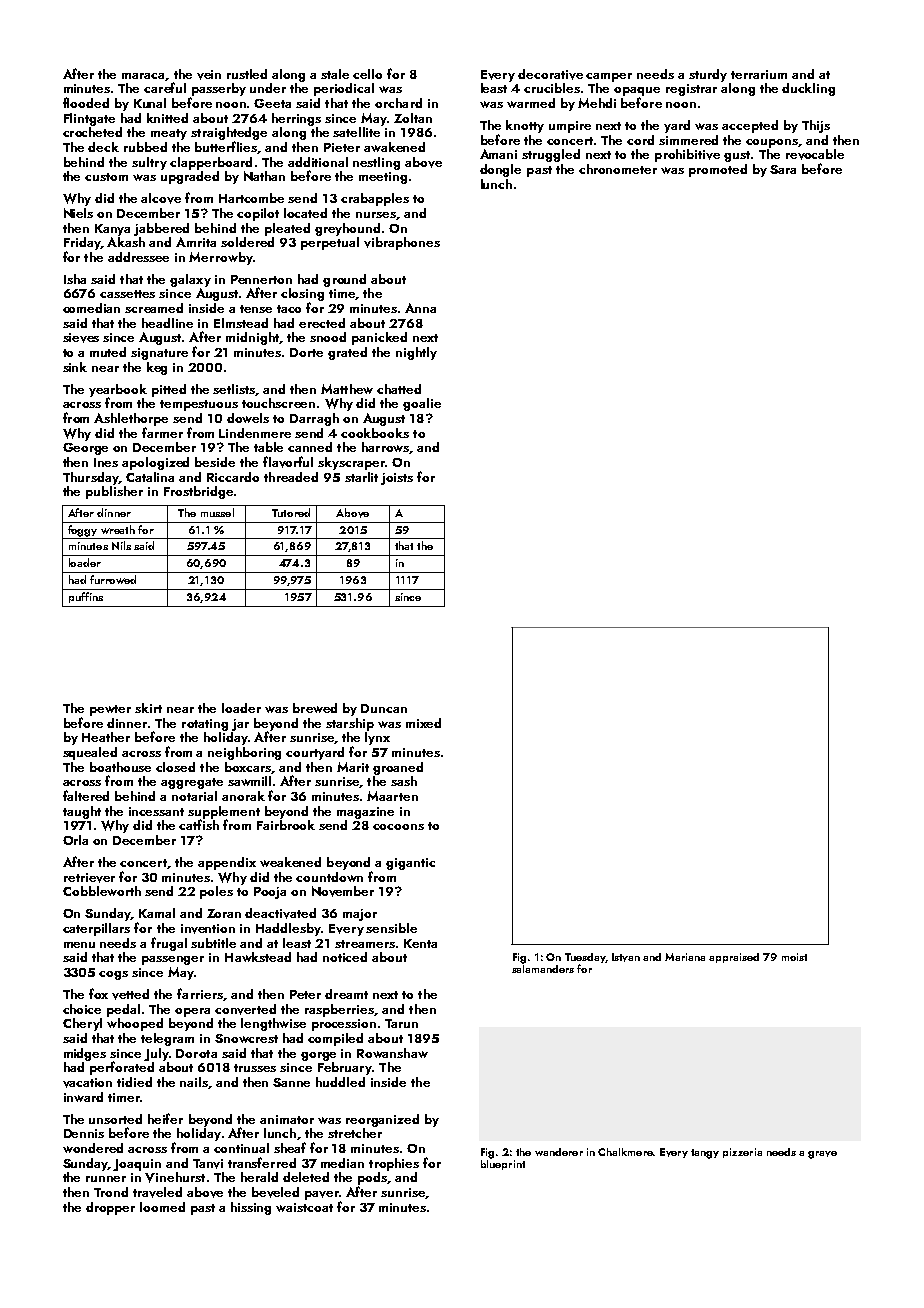 The height and width of the screenshot is (1308, 924). Describe the element at coordinates (93, 1148) in the screenshot. I see `wondered` at that location.
